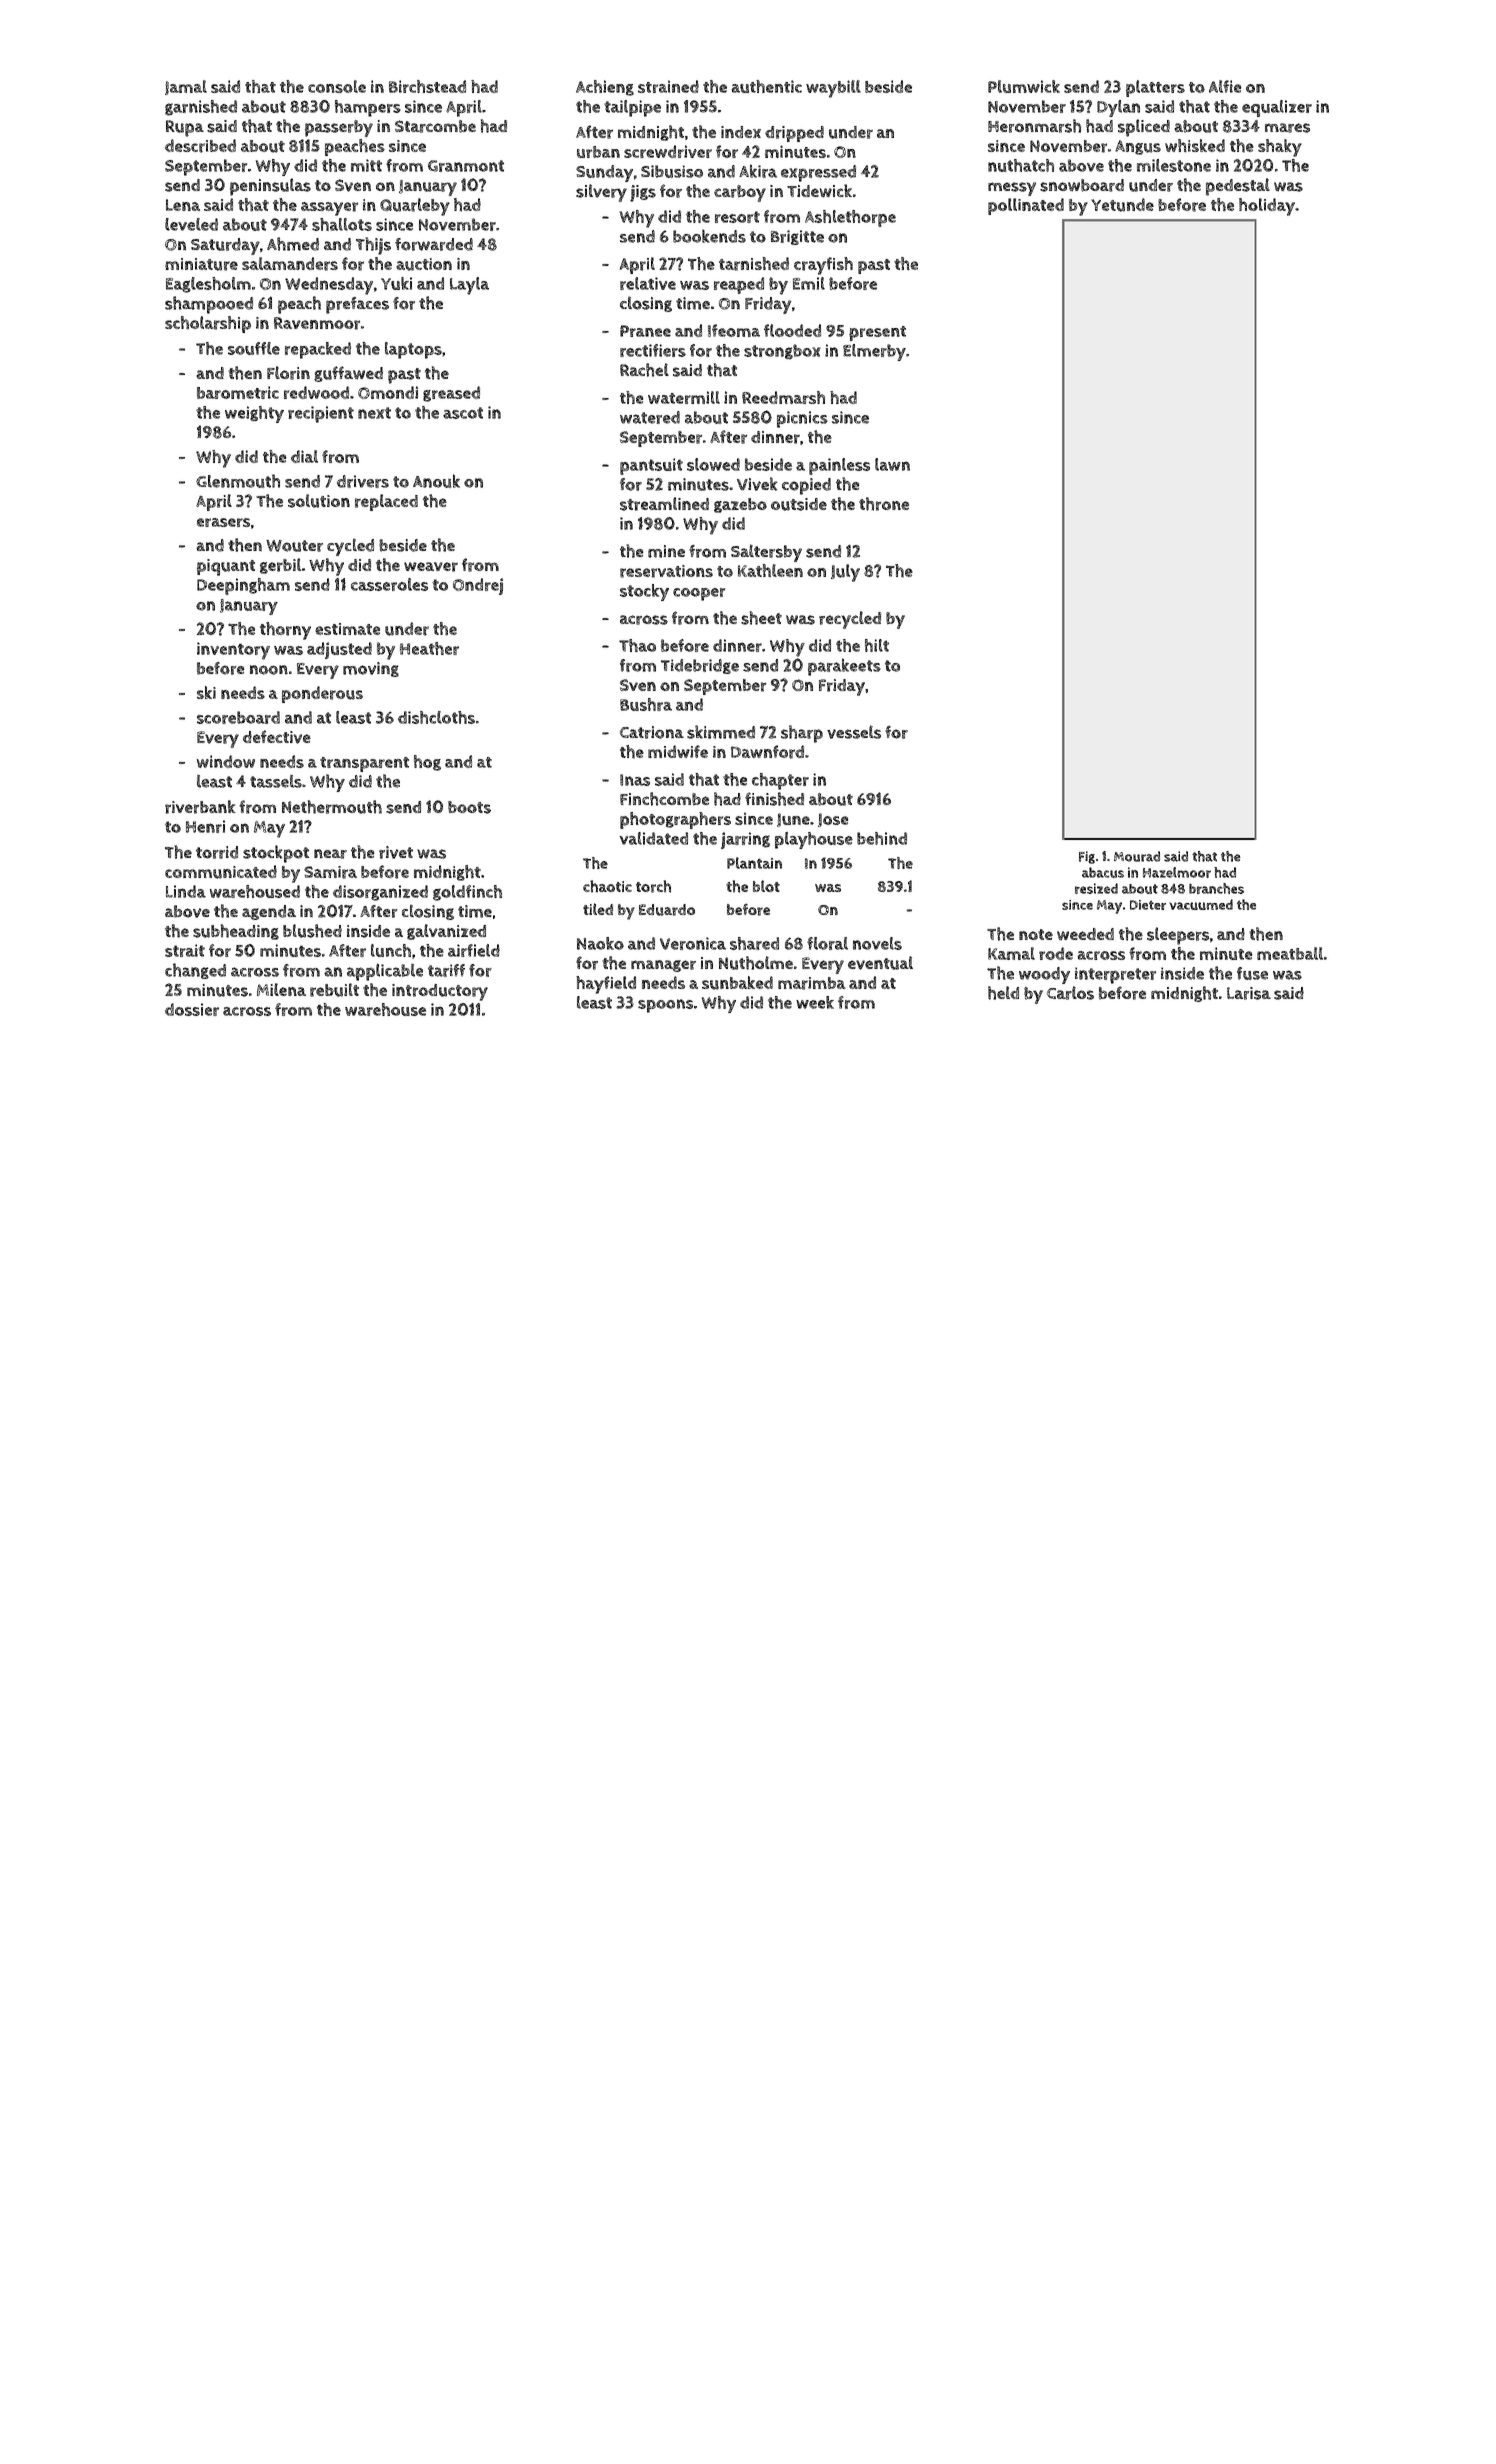  What do you see at coordinates (666, 551) in the document?
I see `mine` at bounding box center [666, 551].
